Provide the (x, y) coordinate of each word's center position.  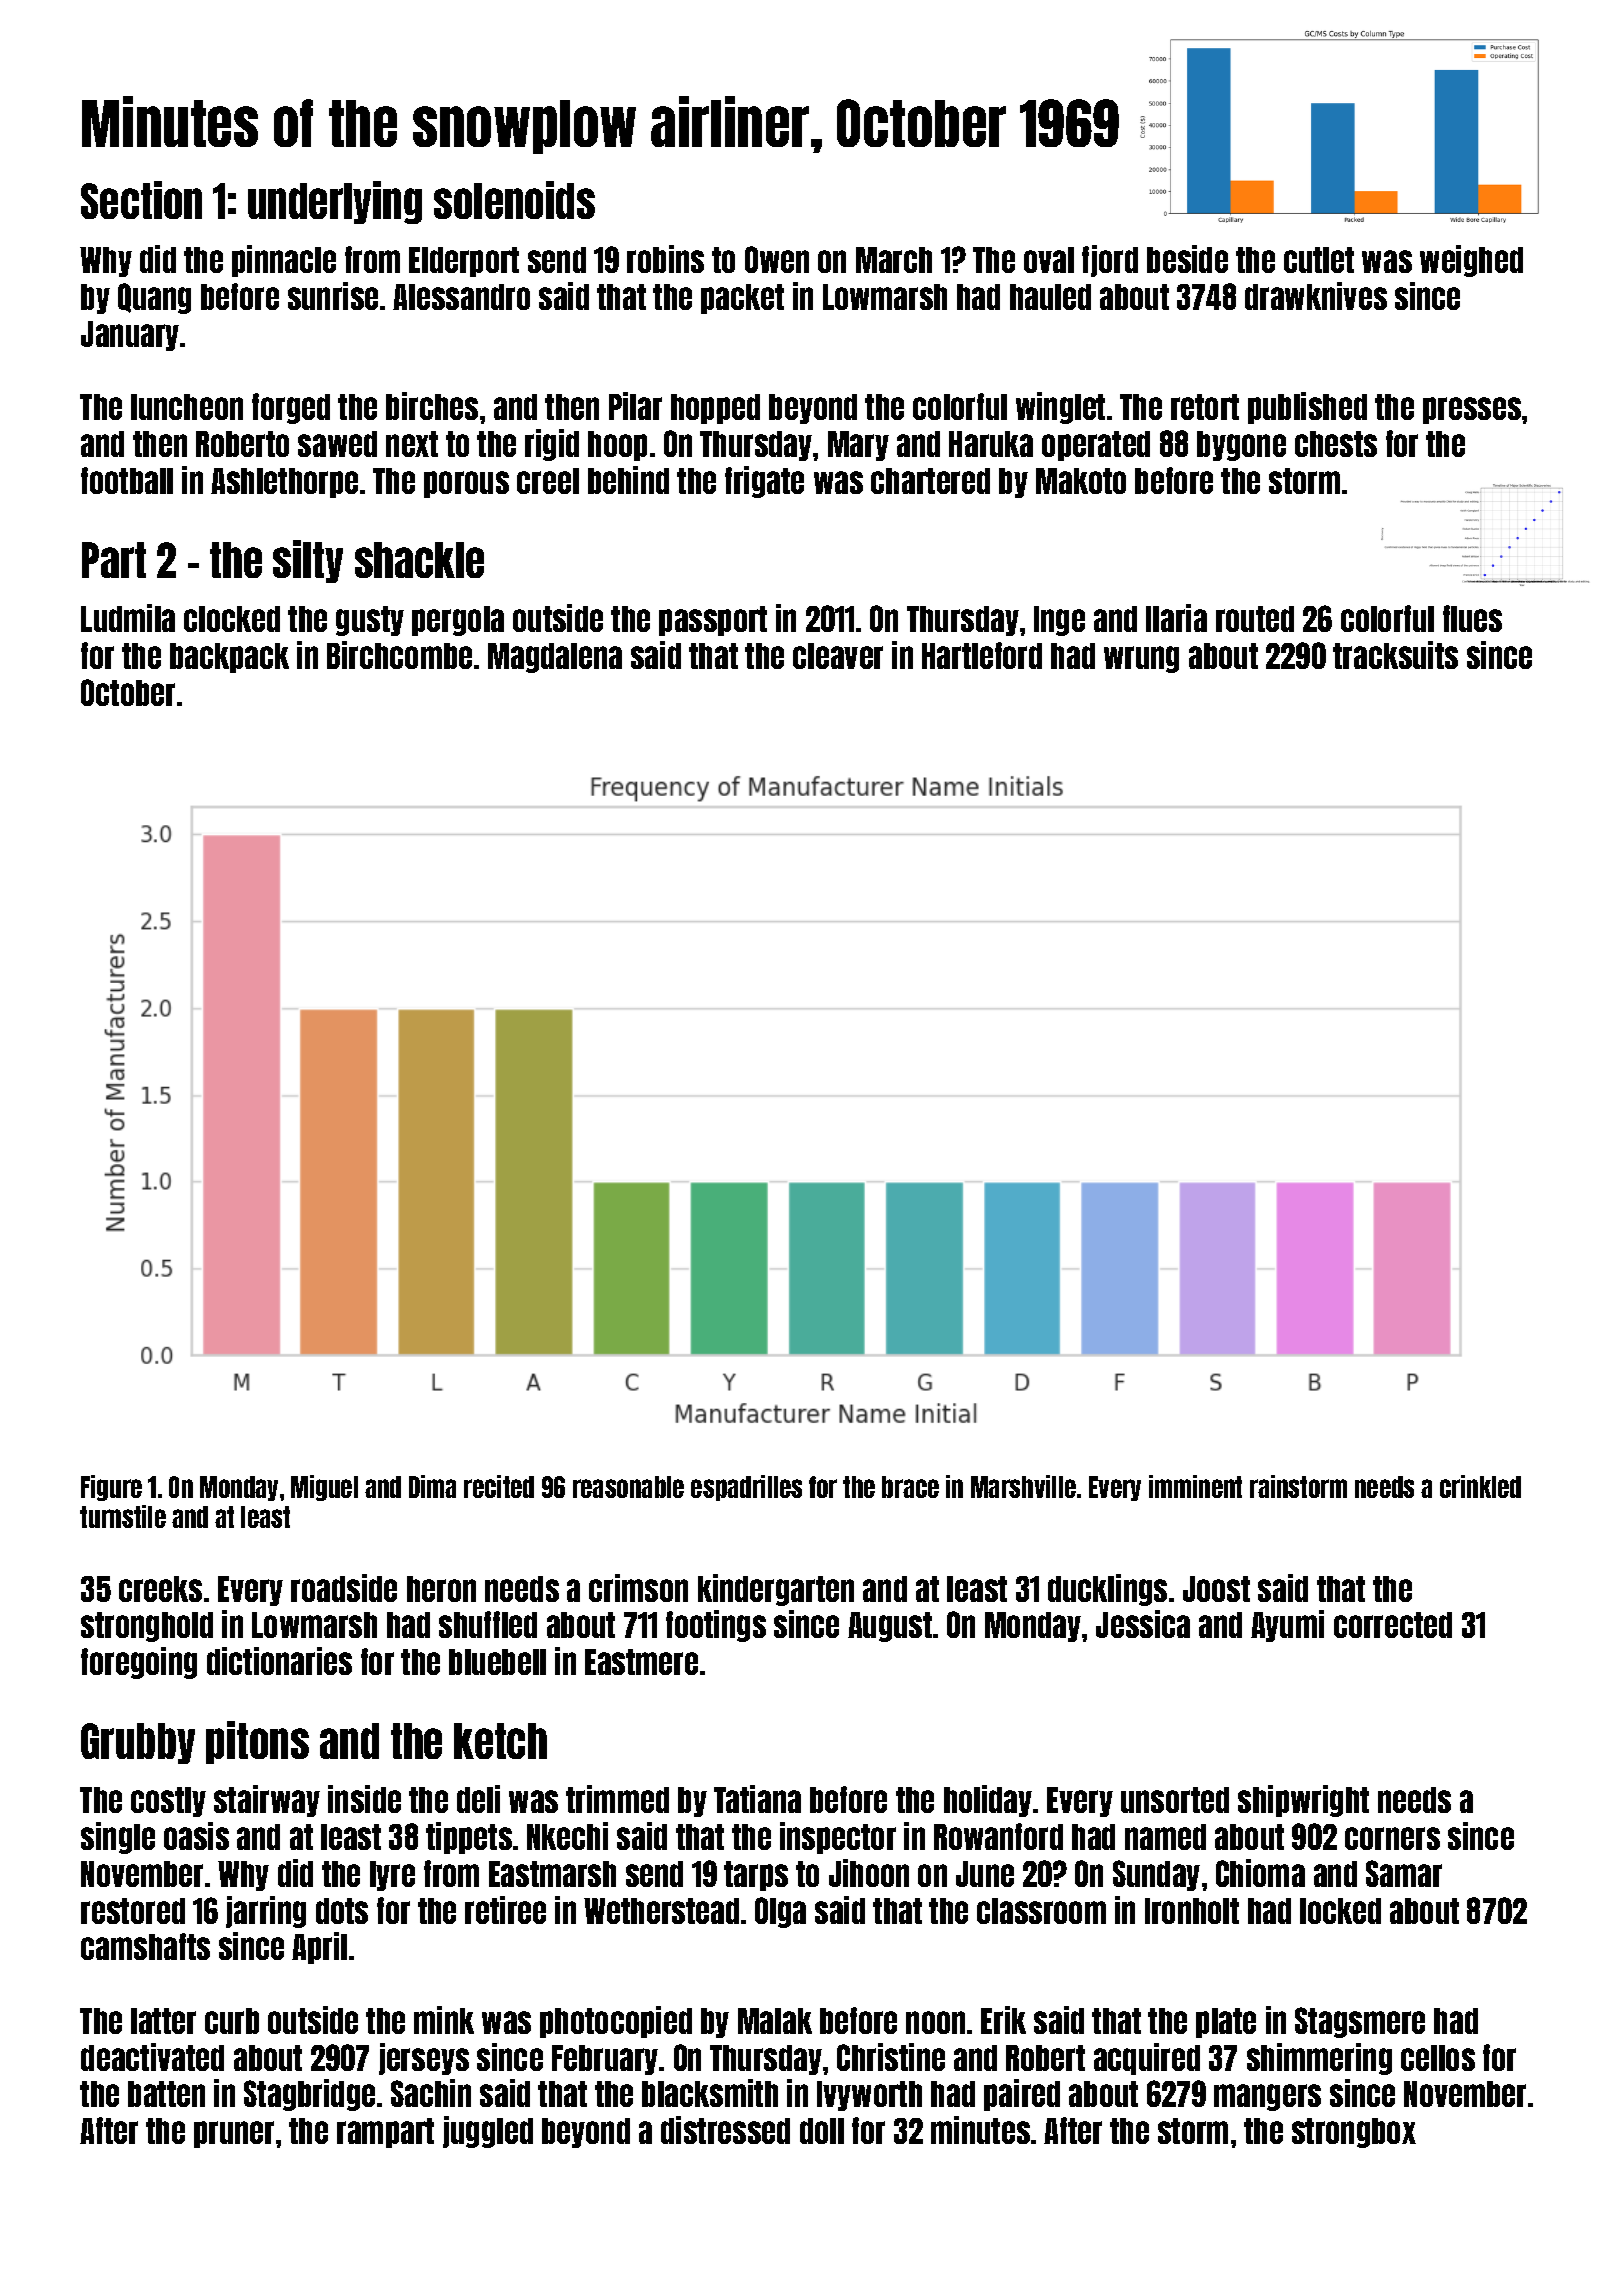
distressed (725, 2130)
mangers (1267, 2097)
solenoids (514, 200)
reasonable (628, 1487)
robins (665, 259)
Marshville (1023, 1486)
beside (1187, 259)
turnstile (123, 1516)
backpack (229, 658)
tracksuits (1395, 655)
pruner (234, 2134)
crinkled (1480, 1486)
